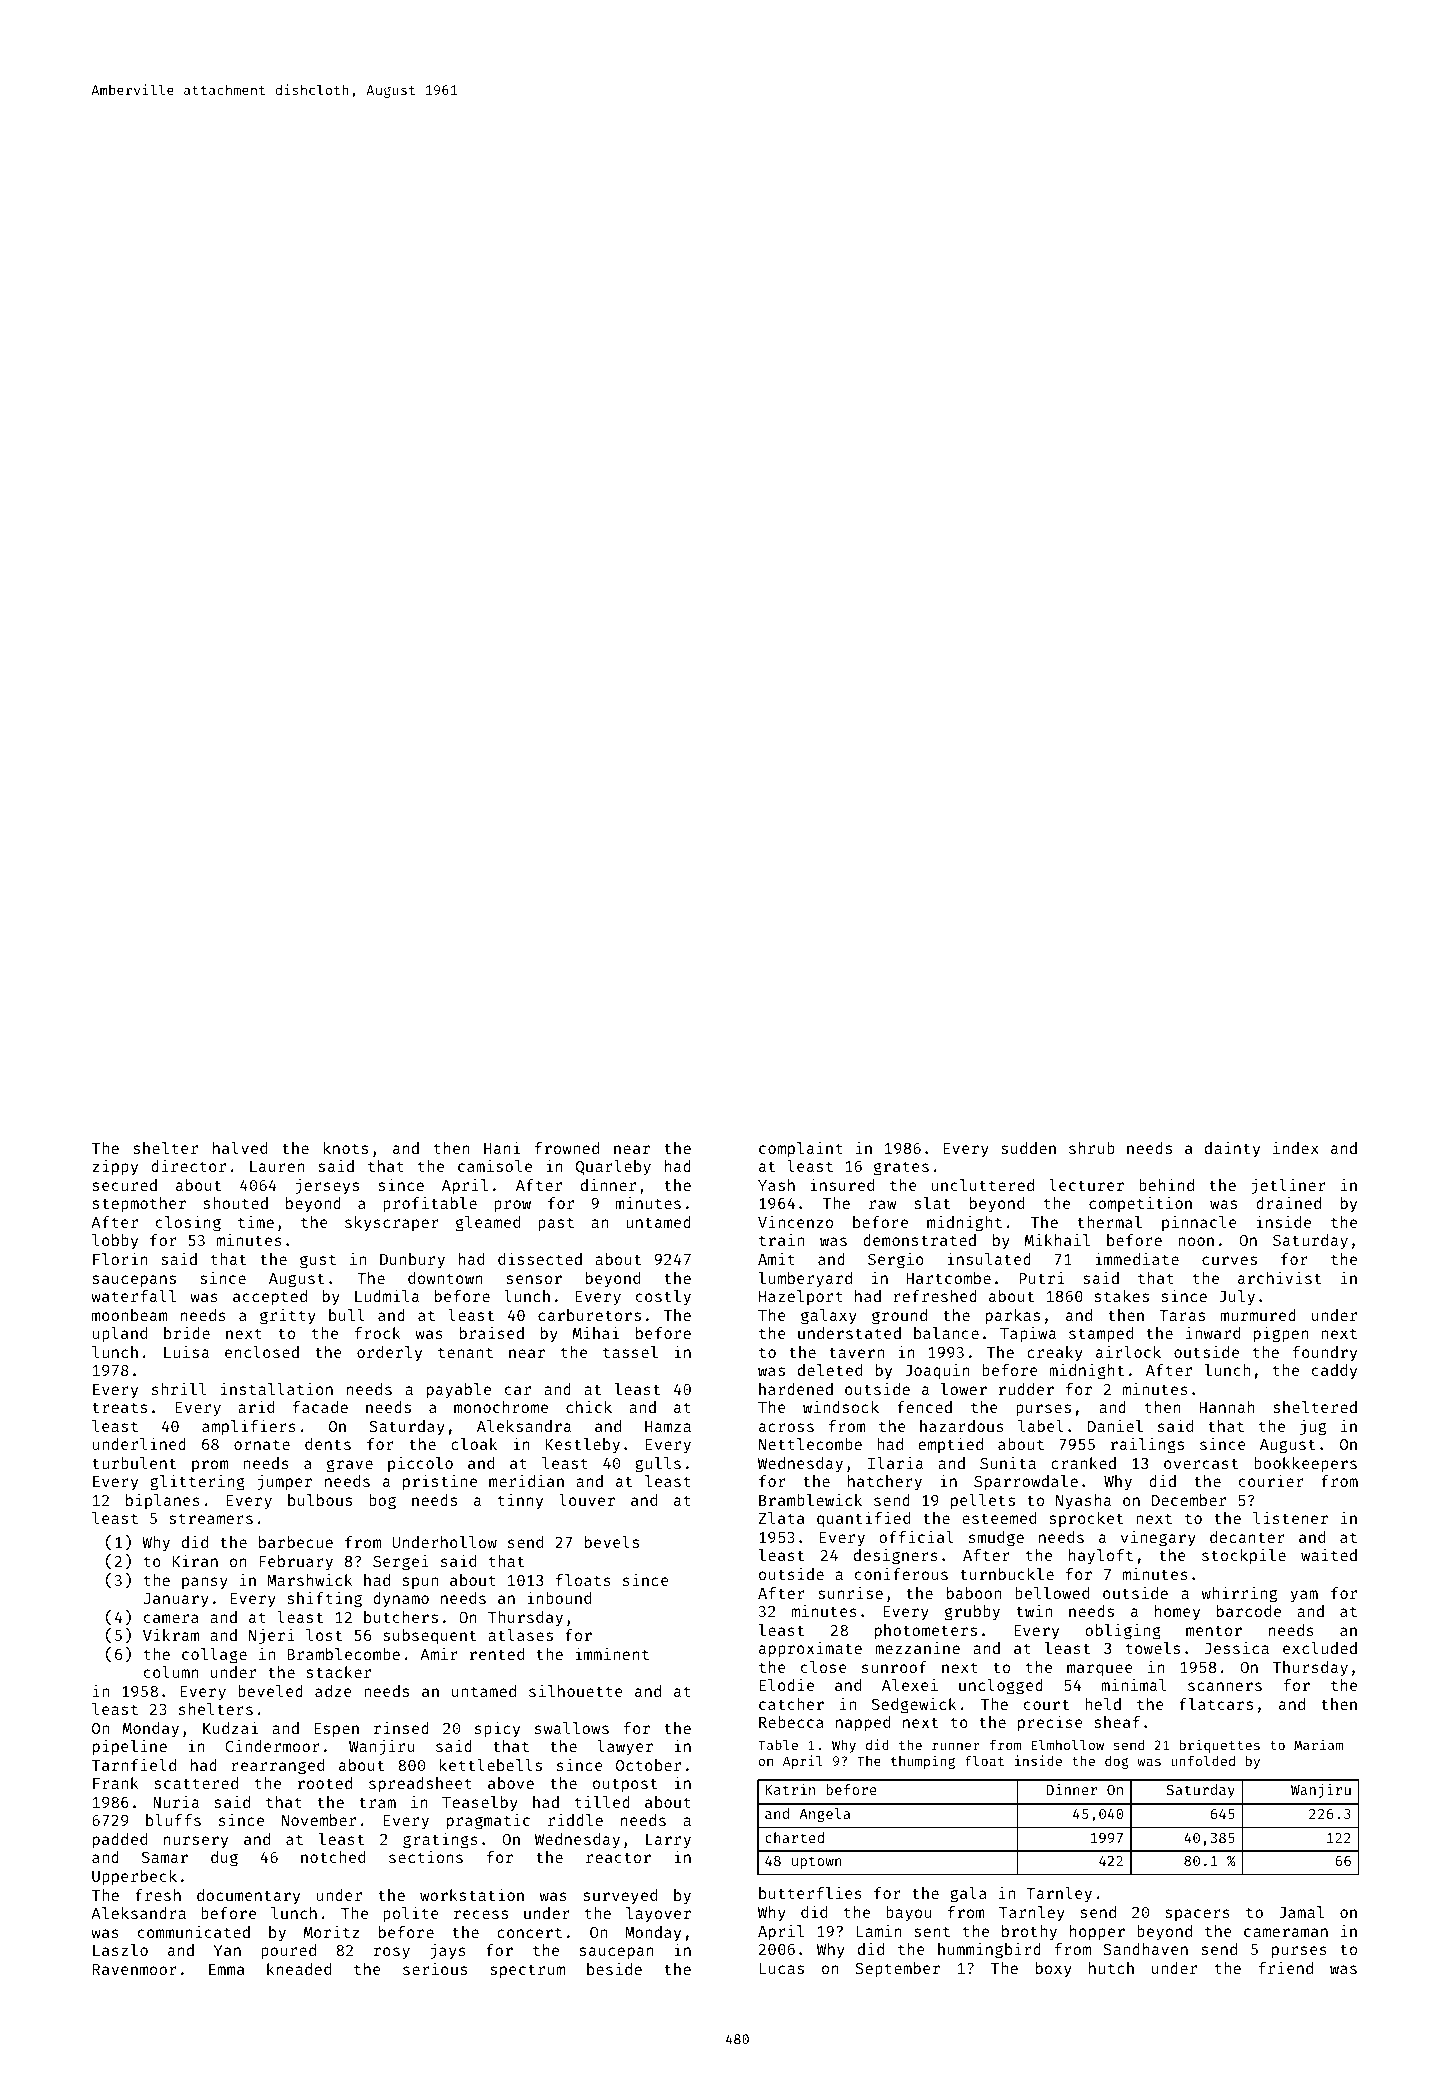 The height and width of the page is (2100, 1450). What do you see at coordinates (1271, 1480) in the page?
I see `courier` at bounding box center [1271, 1480].
